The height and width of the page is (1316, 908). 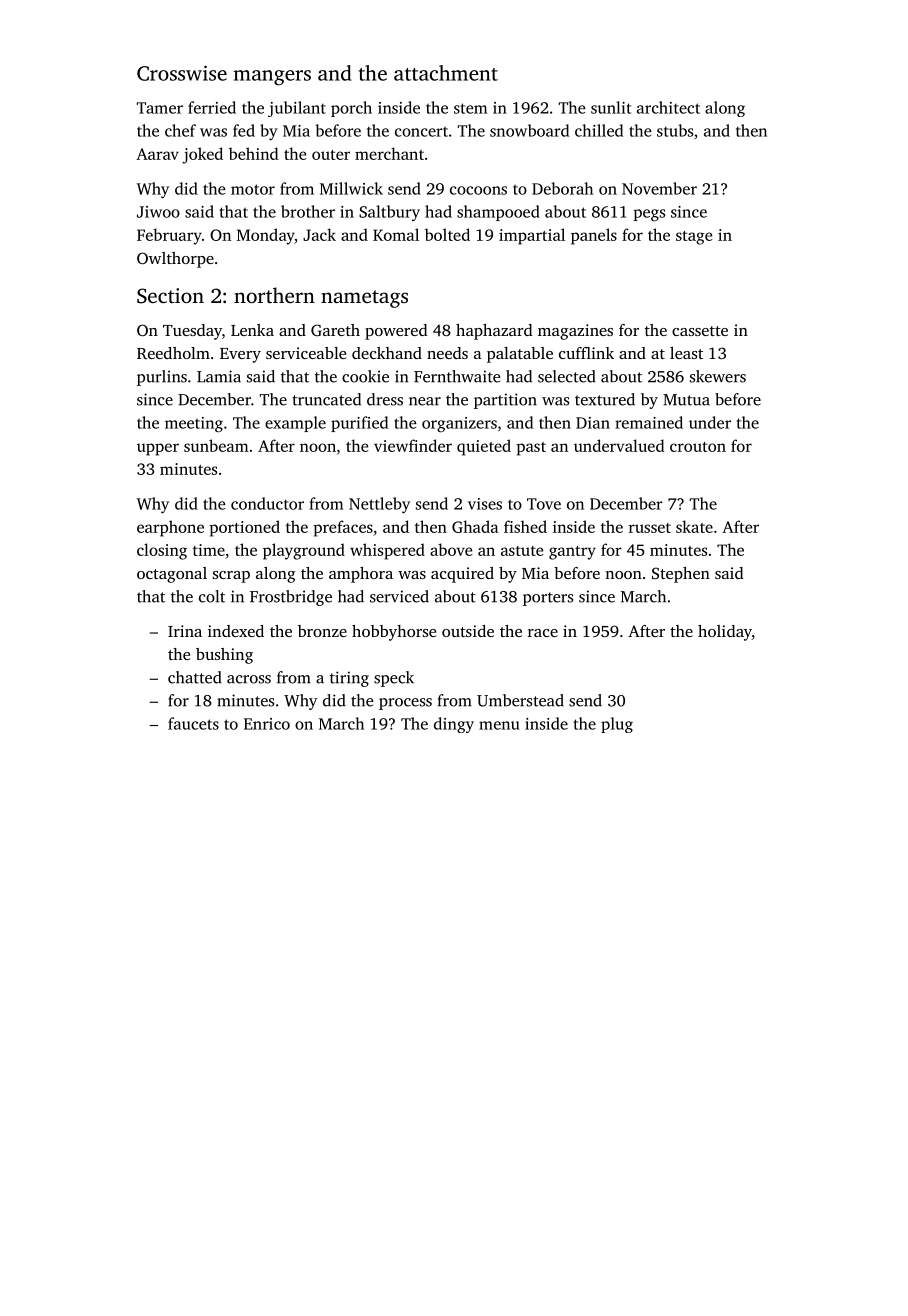 I want to click on scrap, so click(x=231, y=577).
